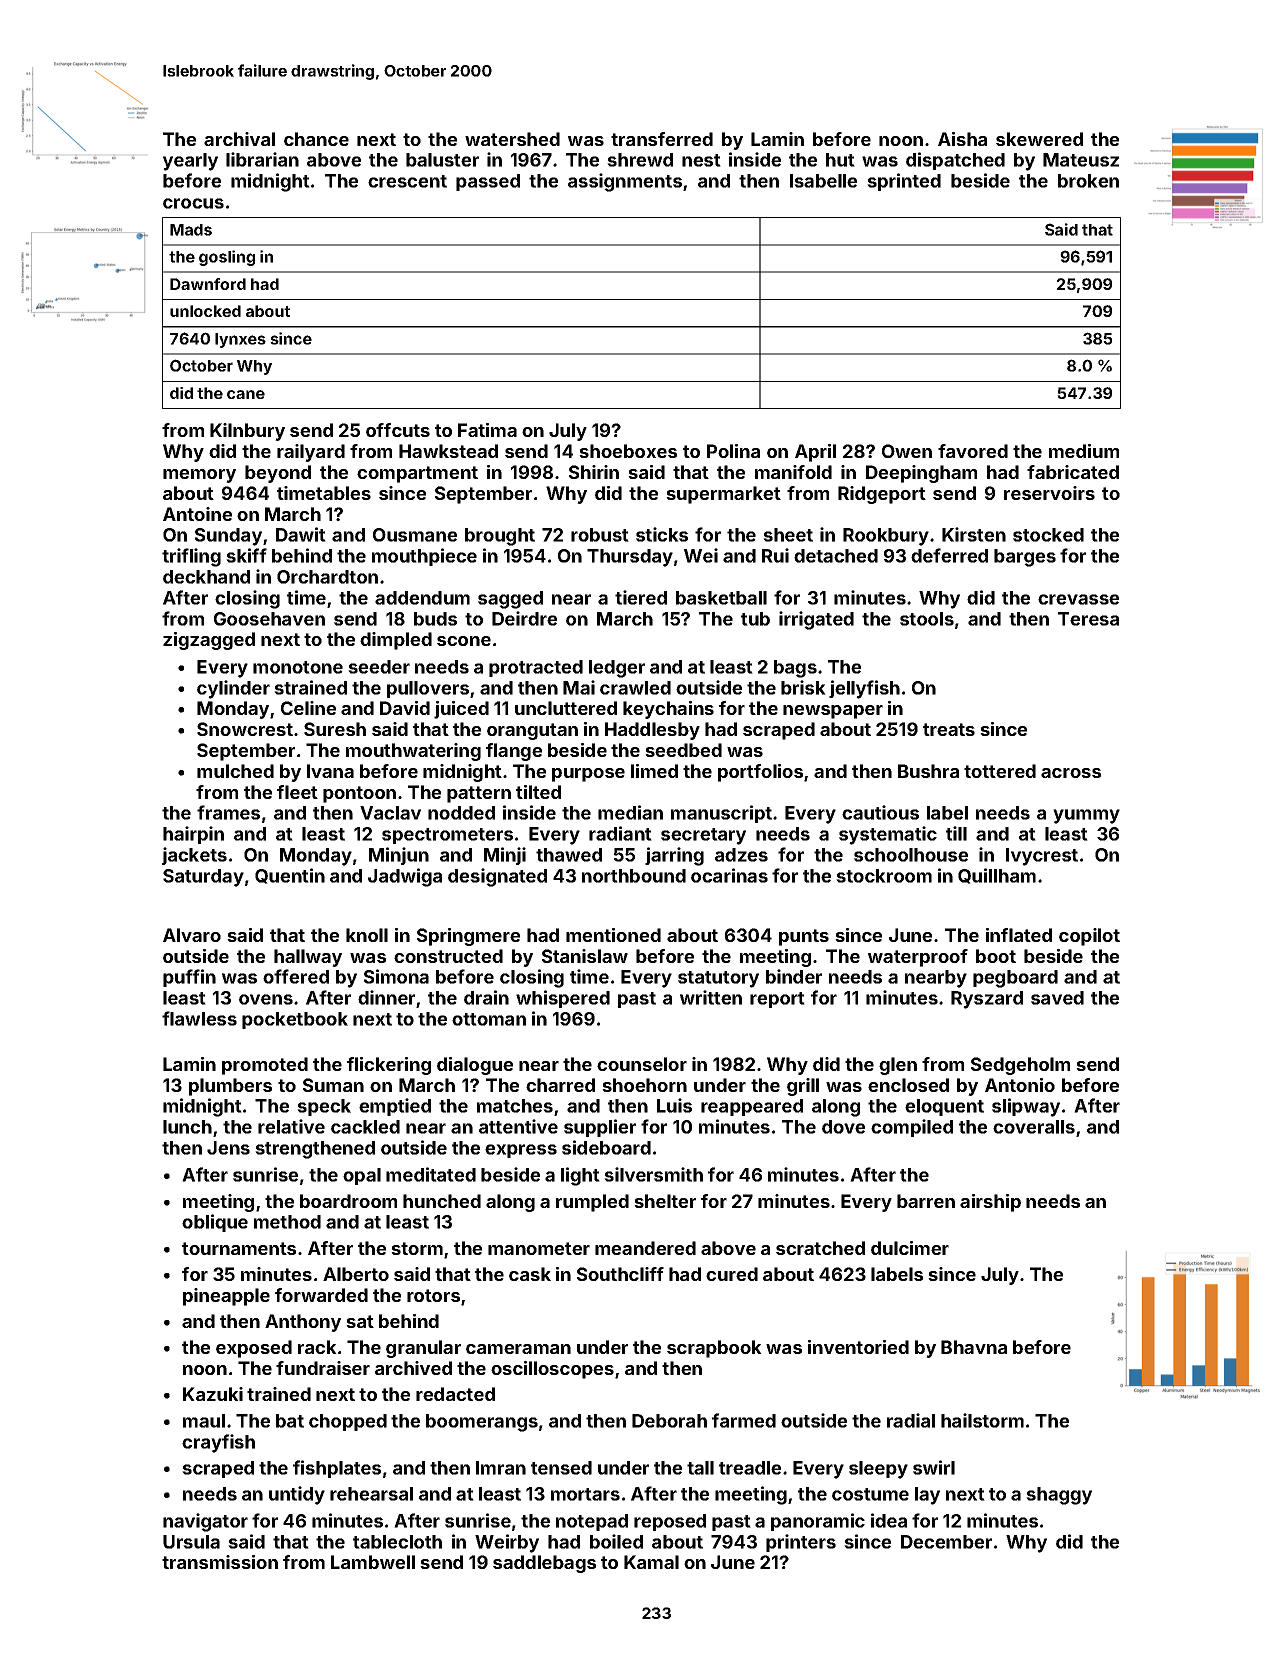  I want to click on uncluttered, so click(566, 708).
